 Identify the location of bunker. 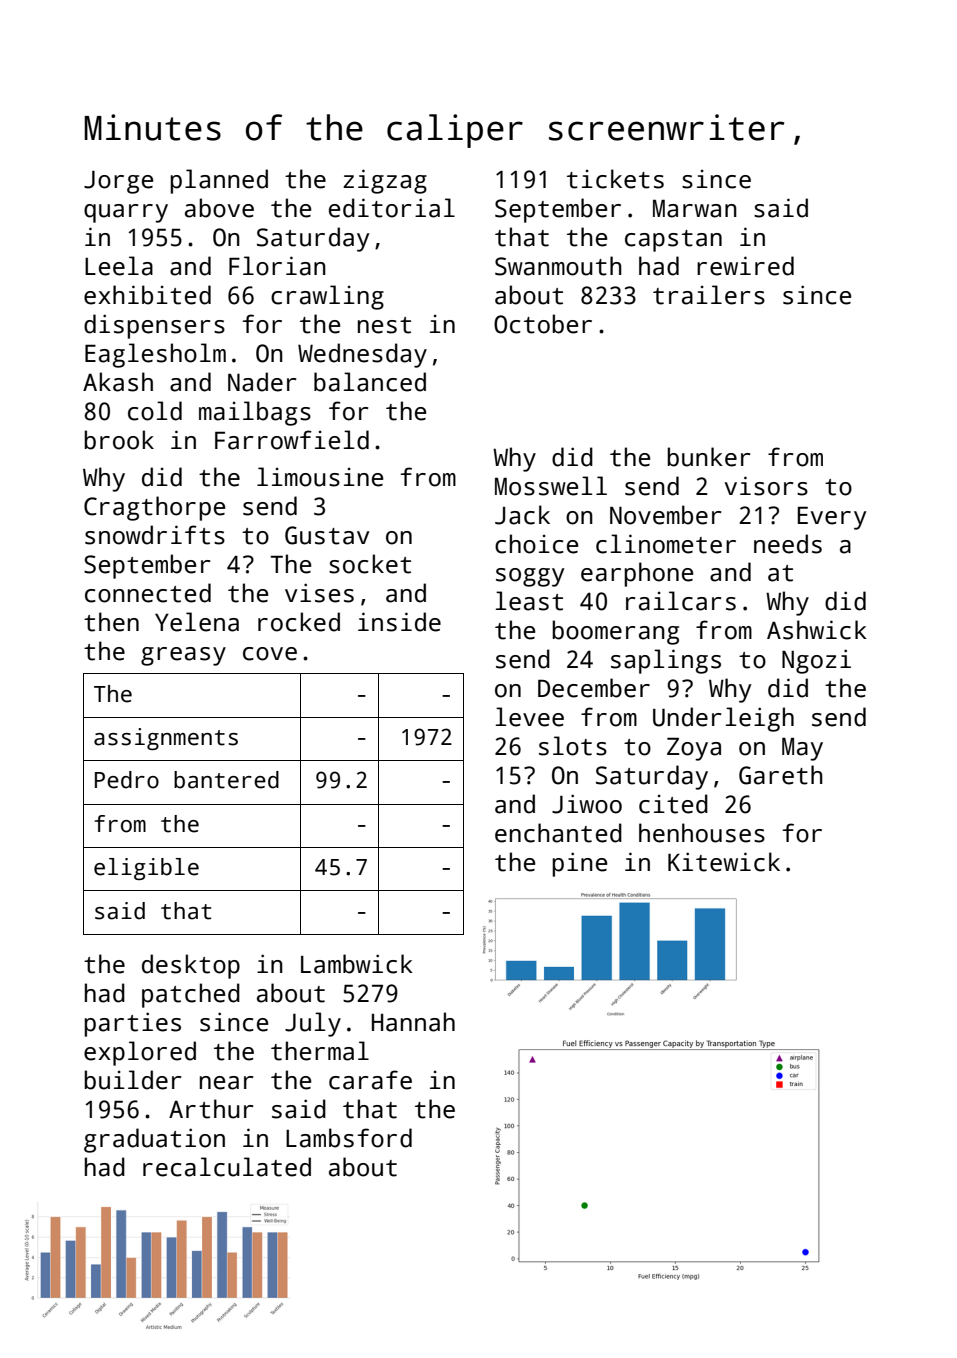
(709, 457).
